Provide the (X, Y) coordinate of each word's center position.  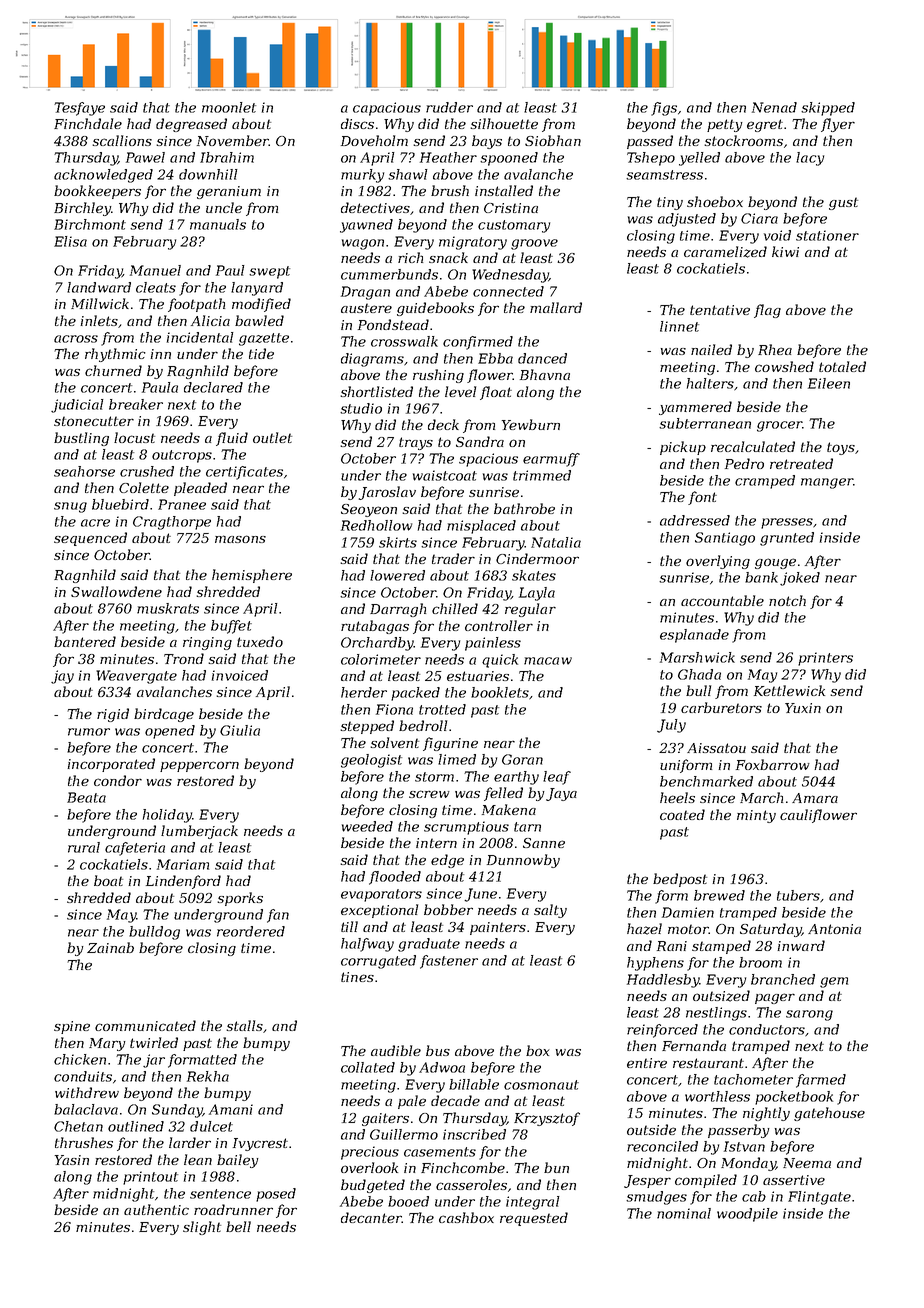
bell (238, 1226)
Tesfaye (79, 109)
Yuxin (803, 708)
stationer (827, 235)
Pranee (182, 504)
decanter (371, 1217)
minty (756, 816)
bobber (448, 909)
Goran (522, 759)
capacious (387, 109)
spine (72, 1027)
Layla (537, 594)
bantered (85, 641)
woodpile (747, 1215)
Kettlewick (789, 690)
